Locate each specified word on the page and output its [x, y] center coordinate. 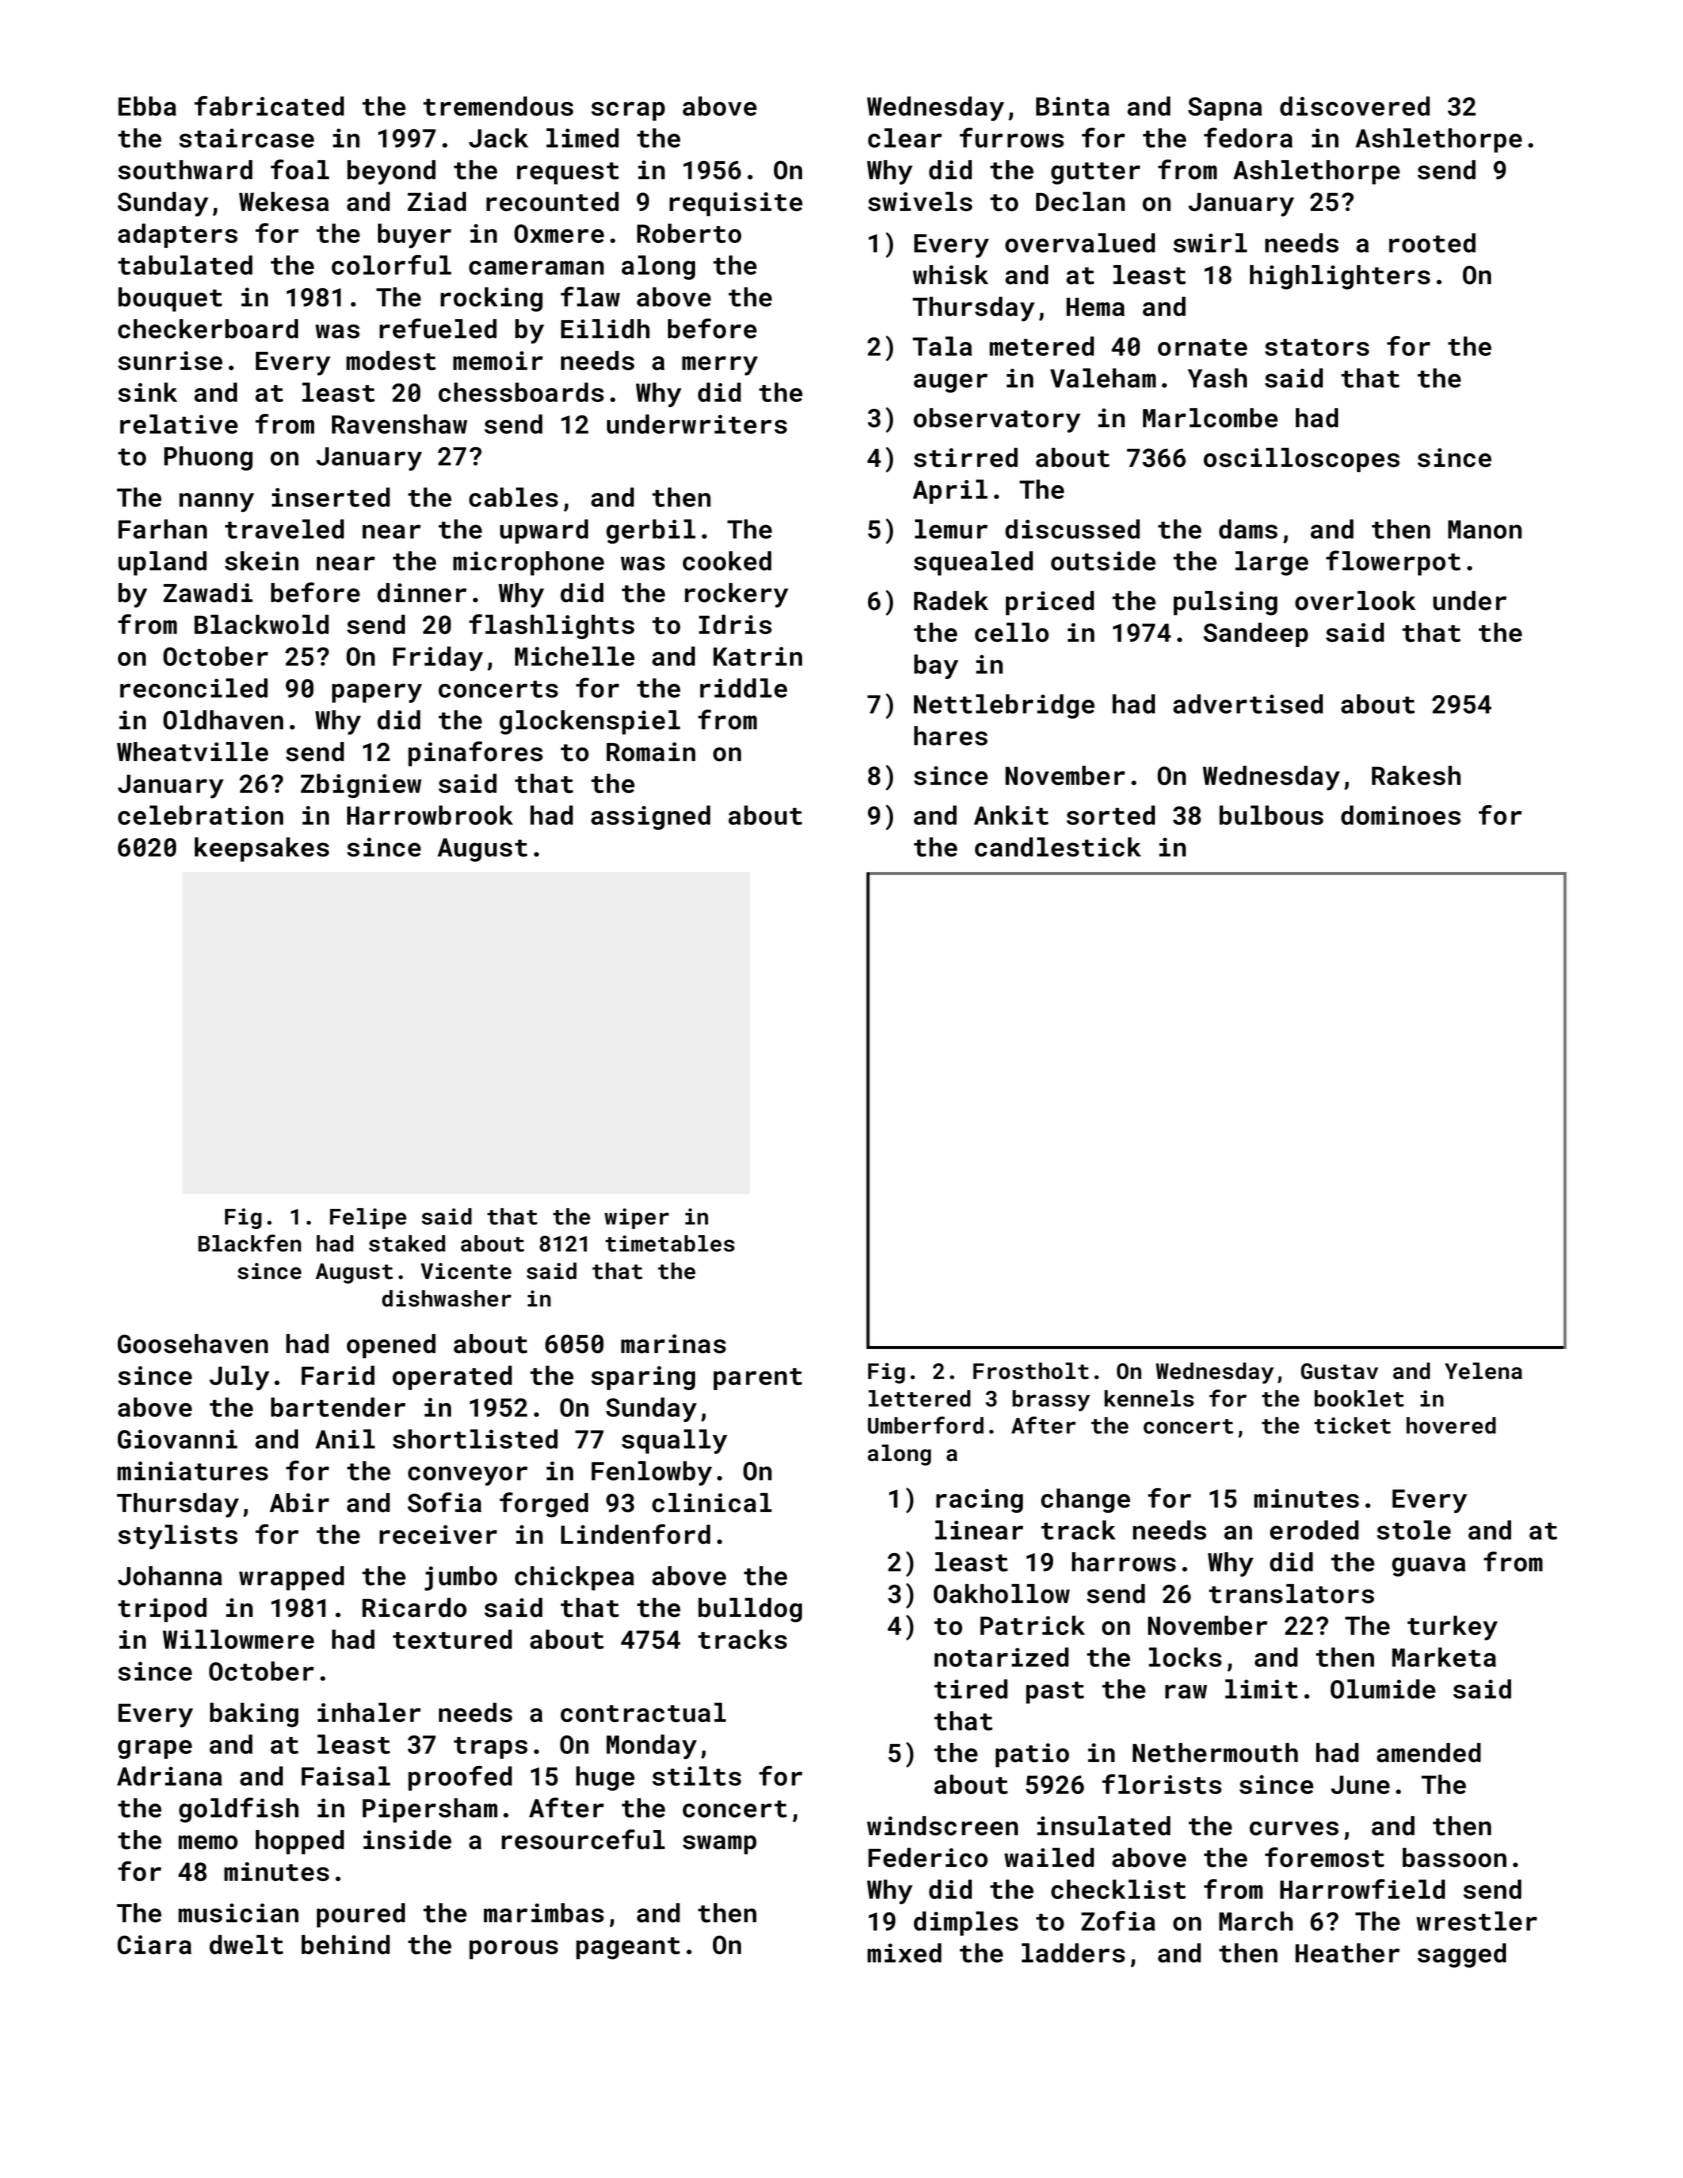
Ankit [1011, 815]
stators [1317, 347]
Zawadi [208, 593]
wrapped [291, 1578]
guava [1429, 1567]
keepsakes [262, 849]
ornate [1202, 347]
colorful [391, 265]
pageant [628, 1948]
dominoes [1401, 815]
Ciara [154, 1945]
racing [979, 1501]
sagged [1462, 1955]
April [950, 491]
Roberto [689, 233]
